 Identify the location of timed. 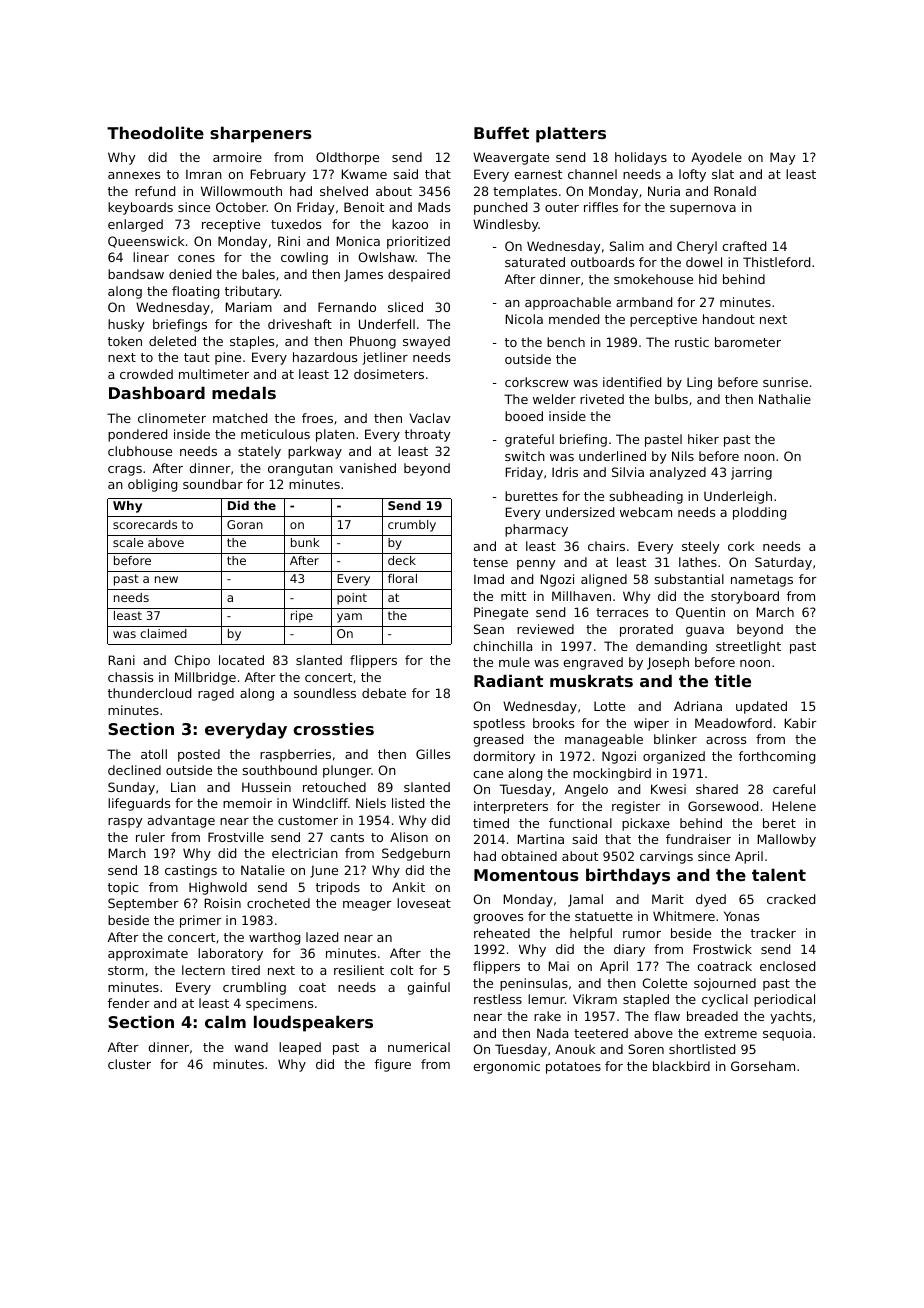
(491, 823).
